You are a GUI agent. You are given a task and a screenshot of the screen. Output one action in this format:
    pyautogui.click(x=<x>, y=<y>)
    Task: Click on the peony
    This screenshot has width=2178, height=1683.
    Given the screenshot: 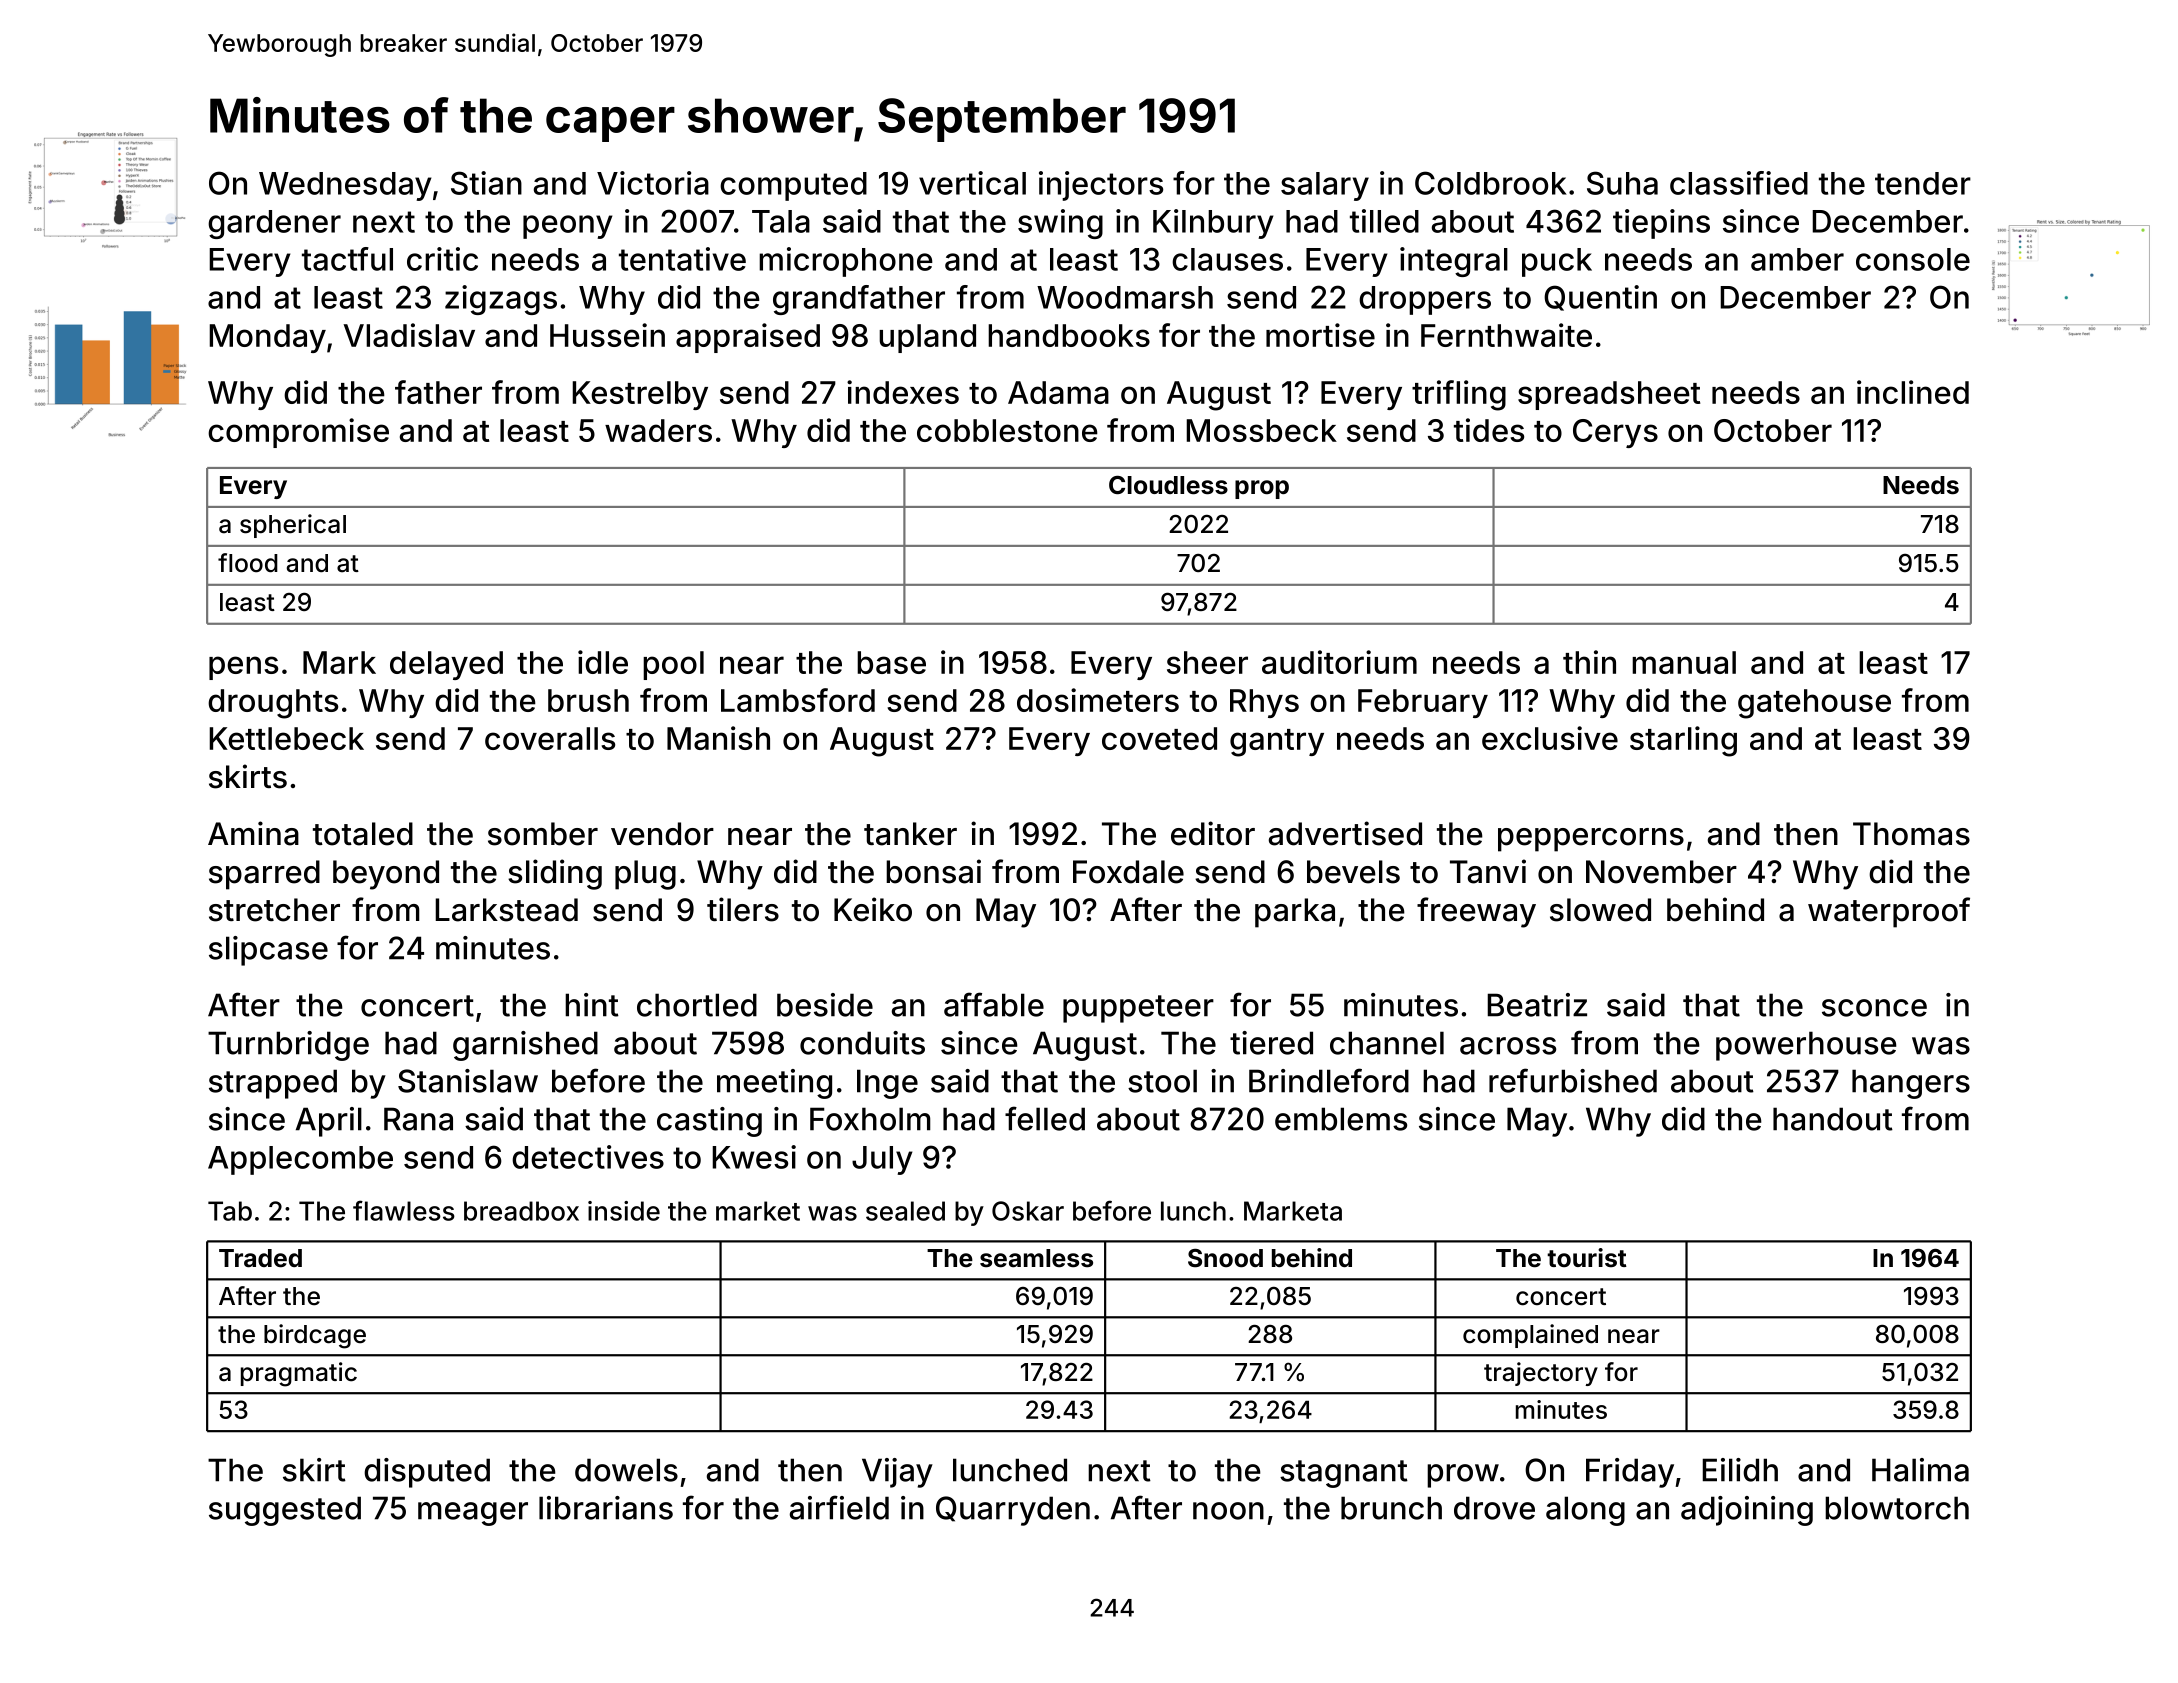 What is the action you would take?
    pyautogui.click(x=568, y=227)
